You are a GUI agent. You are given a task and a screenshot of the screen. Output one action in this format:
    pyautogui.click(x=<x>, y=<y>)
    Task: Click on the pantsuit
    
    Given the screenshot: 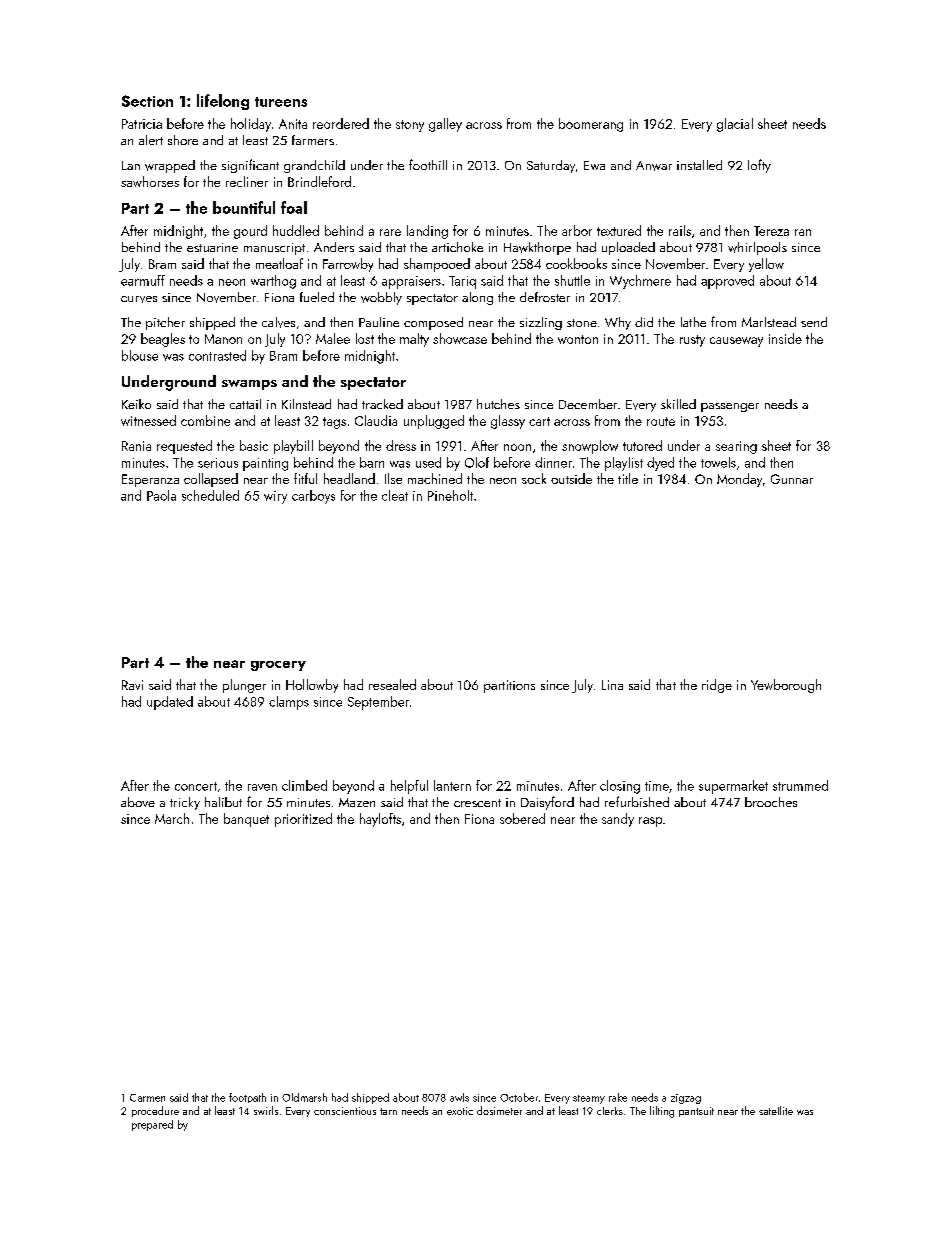 What is the action you would take?
    pyautogui.click(x=696, y=1112)
